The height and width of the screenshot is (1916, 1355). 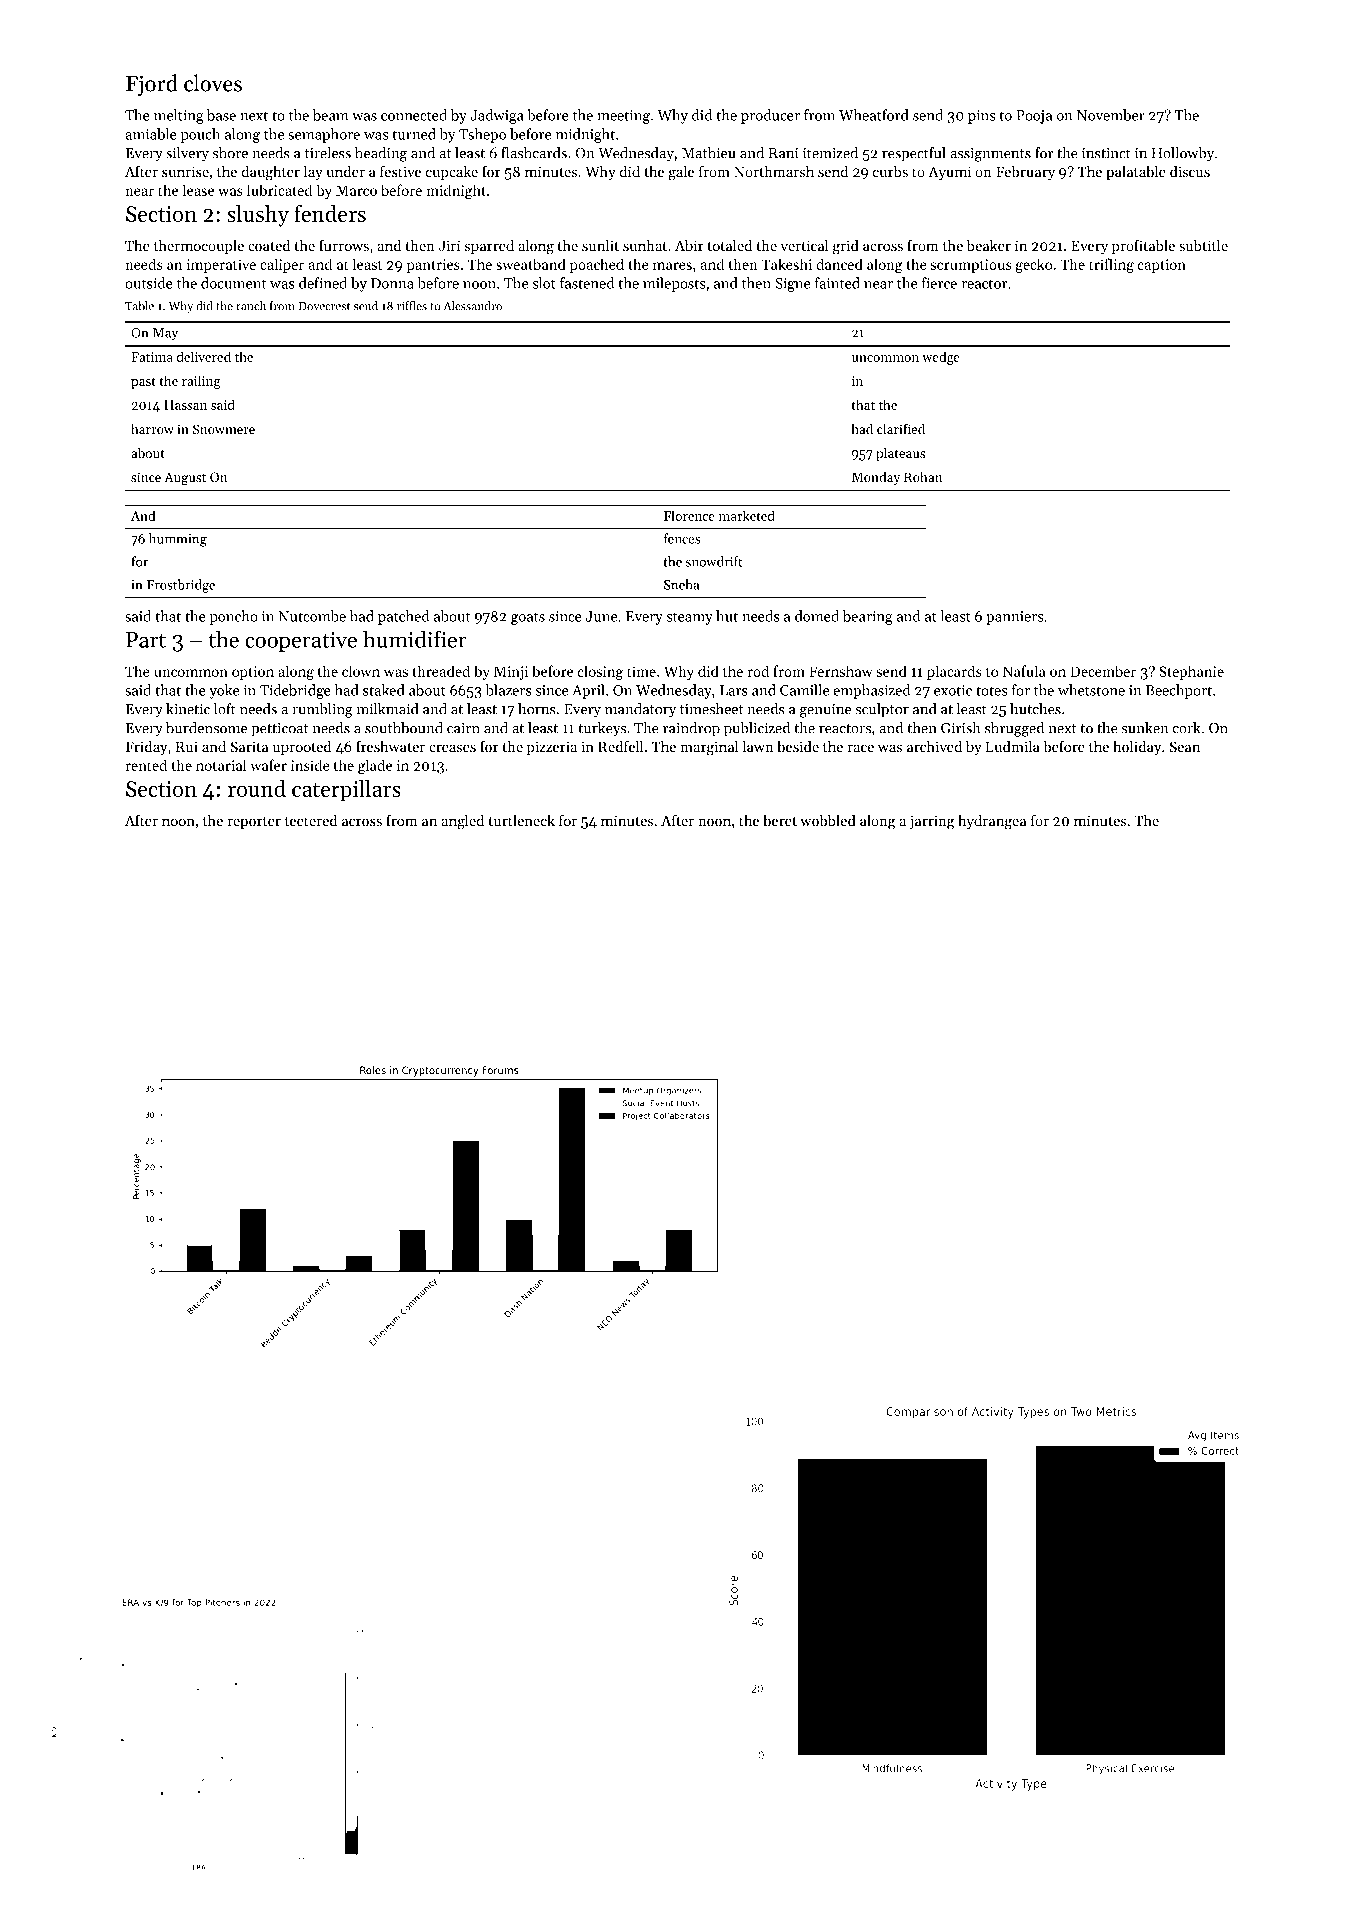 I want to click on Stephanie, so click(x=1191, y=672).
